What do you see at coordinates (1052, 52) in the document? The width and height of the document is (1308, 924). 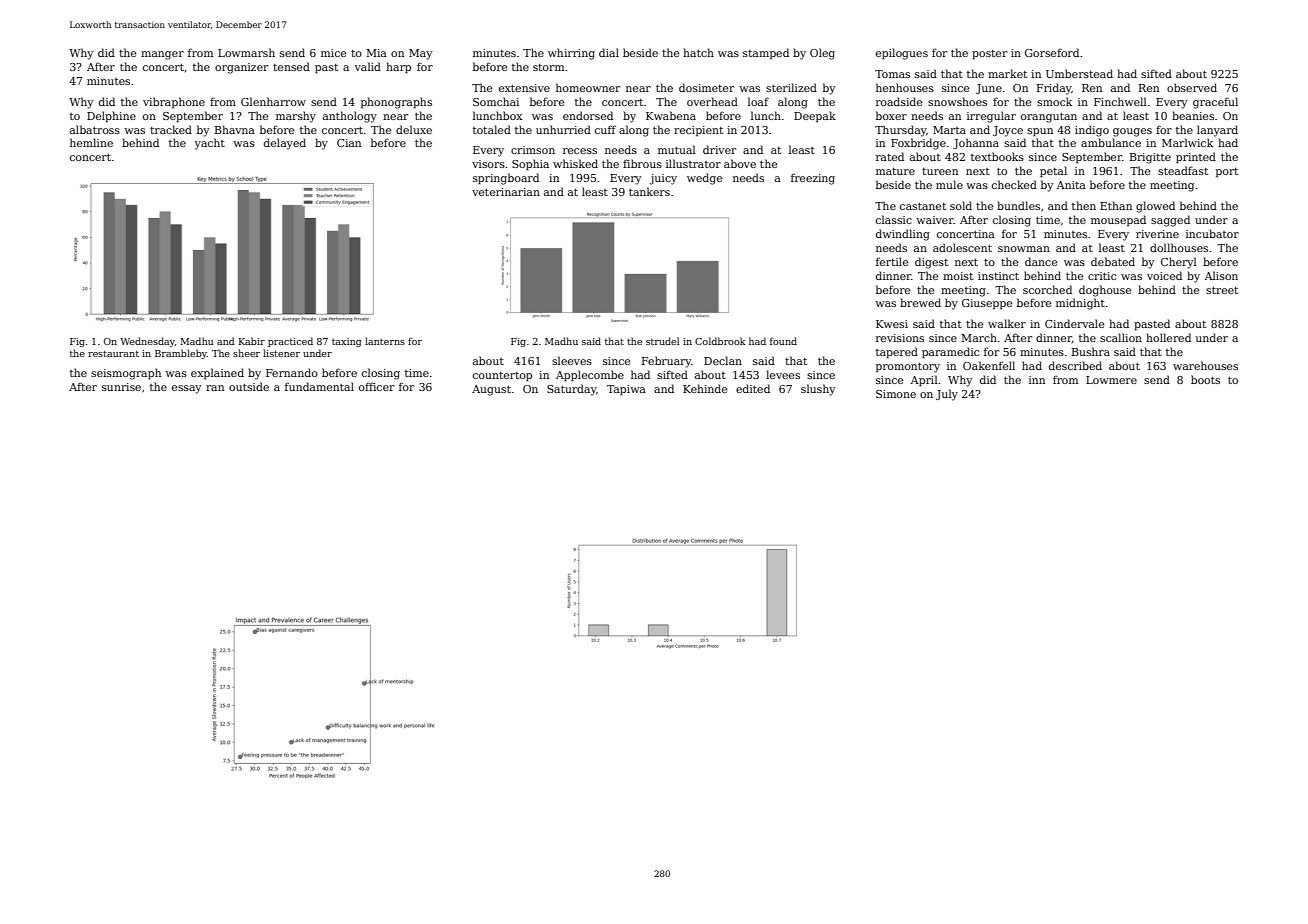 I see `Gorseford` at bounding box center [1052, 52].
